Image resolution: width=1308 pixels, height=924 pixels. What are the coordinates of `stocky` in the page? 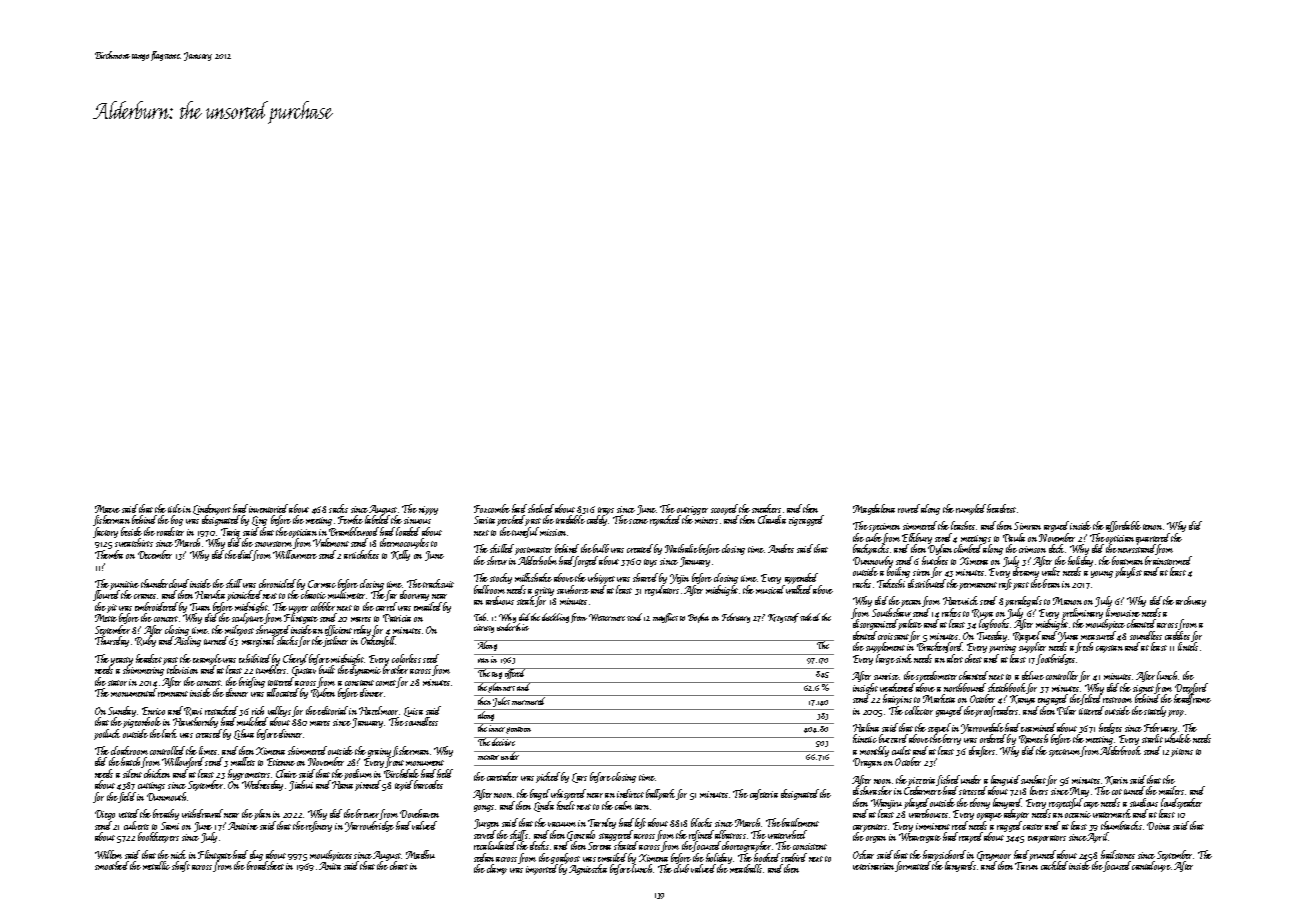 It's located at (501, 578).
